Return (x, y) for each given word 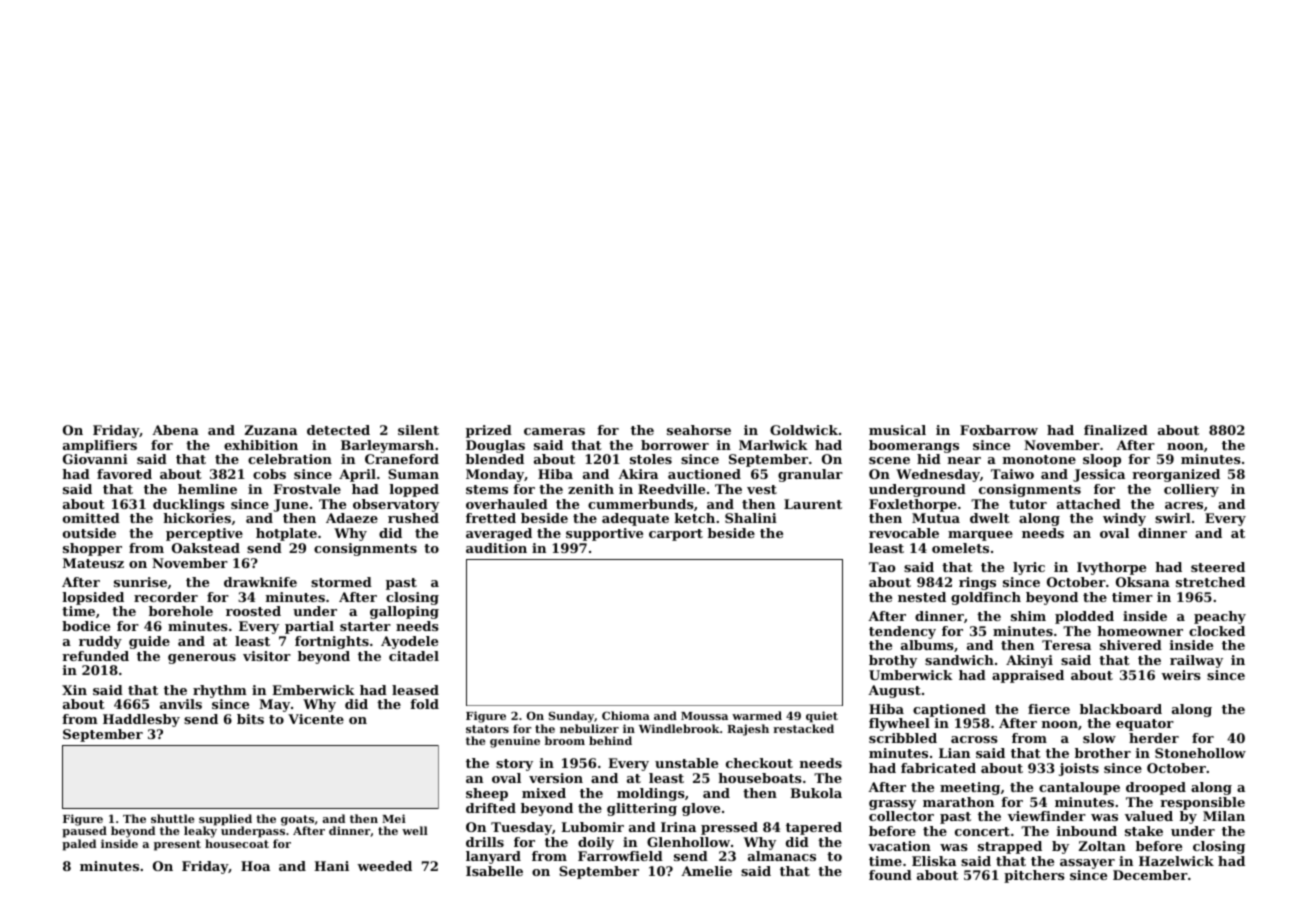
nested (922, 597)
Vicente (316, 719)
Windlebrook (679, 728)
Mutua (936, 518)
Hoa (255, 866)
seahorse (699, 430)
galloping (404, 612)
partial (309, 627)
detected (338, 430)
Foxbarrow (999, 430)
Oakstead (206, 548)
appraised (1028, 676)
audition (496, 548)
